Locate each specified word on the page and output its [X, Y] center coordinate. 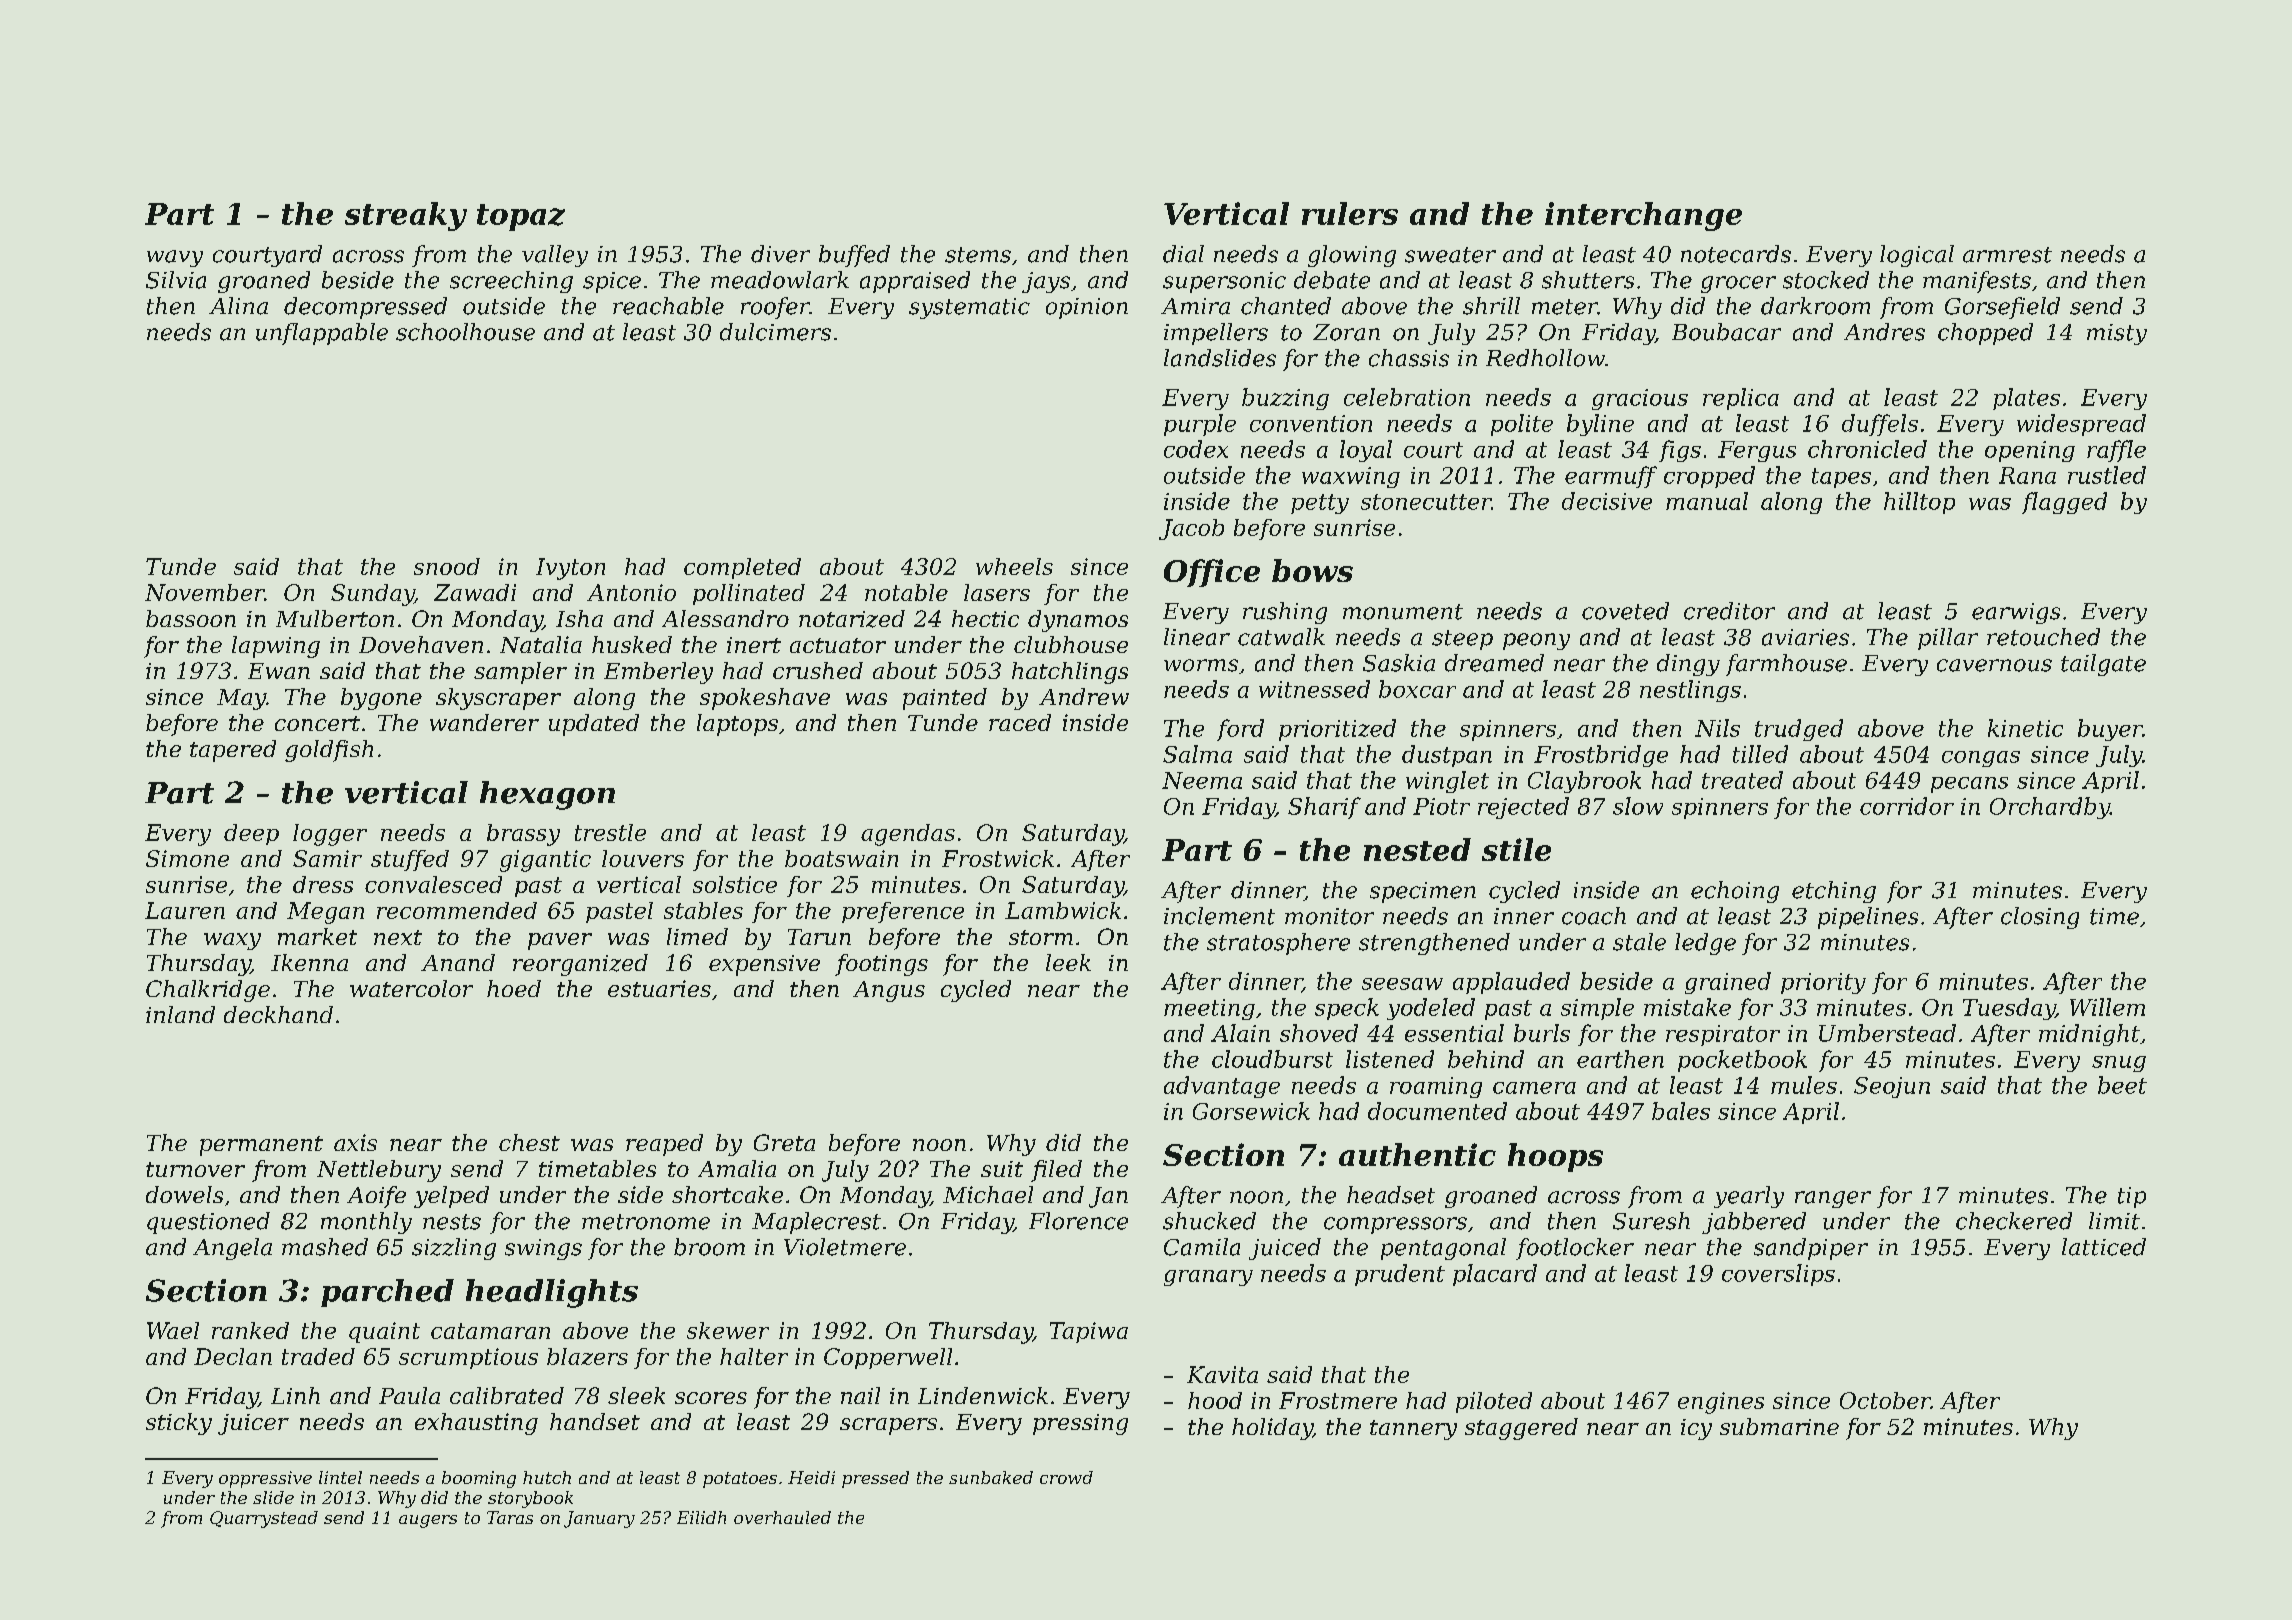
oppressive [265, 1479]
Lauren [185, 910]
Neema [1202, 780]
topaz [521, 217]
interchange [1643, 216]
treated [1742, 780]
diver [780, 254]
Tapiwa [1089, 1332]
